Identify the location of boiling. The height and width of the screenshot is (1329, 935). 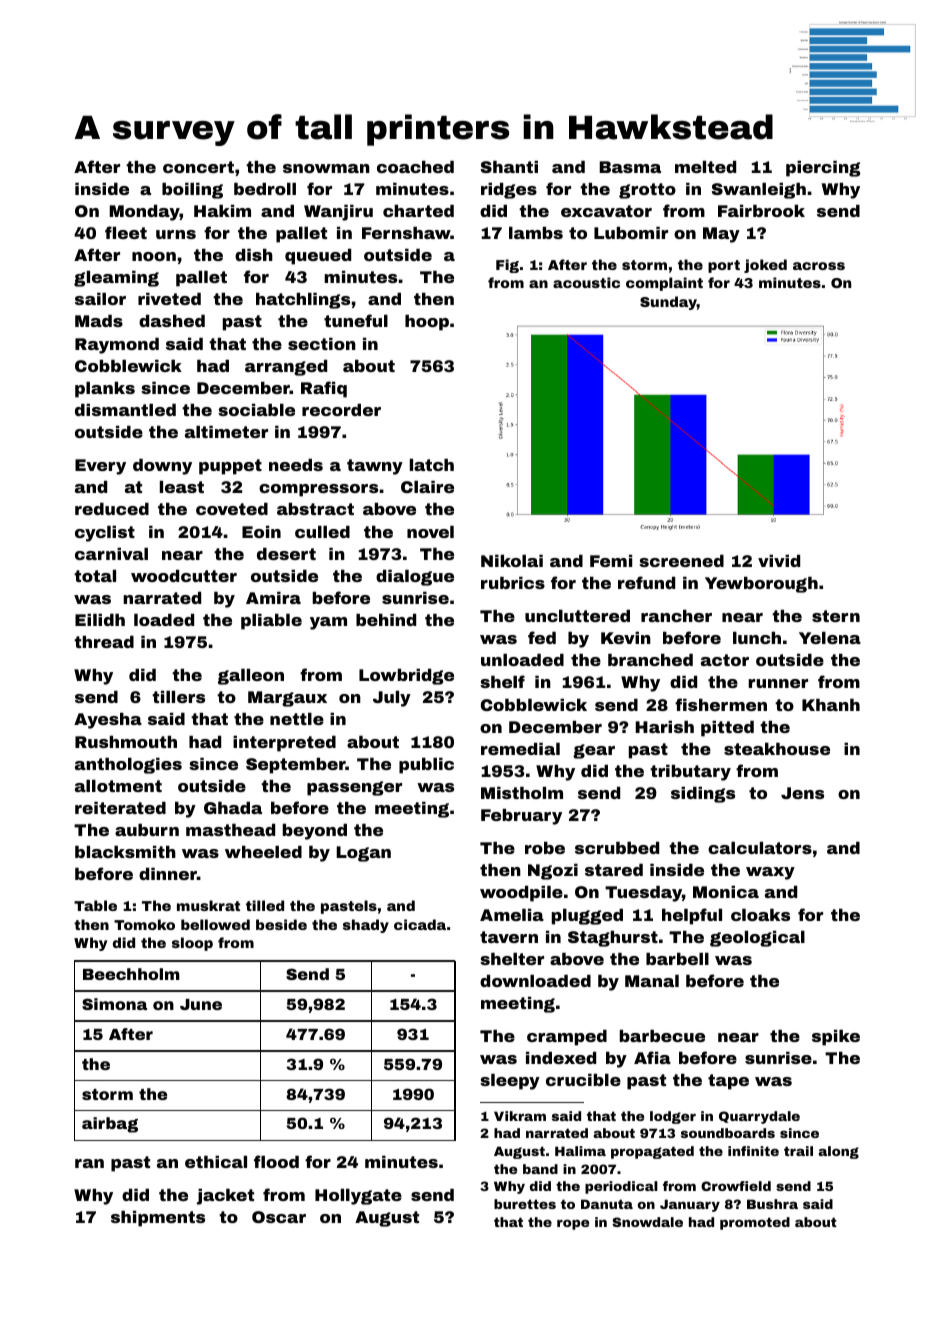
(192, 191).
